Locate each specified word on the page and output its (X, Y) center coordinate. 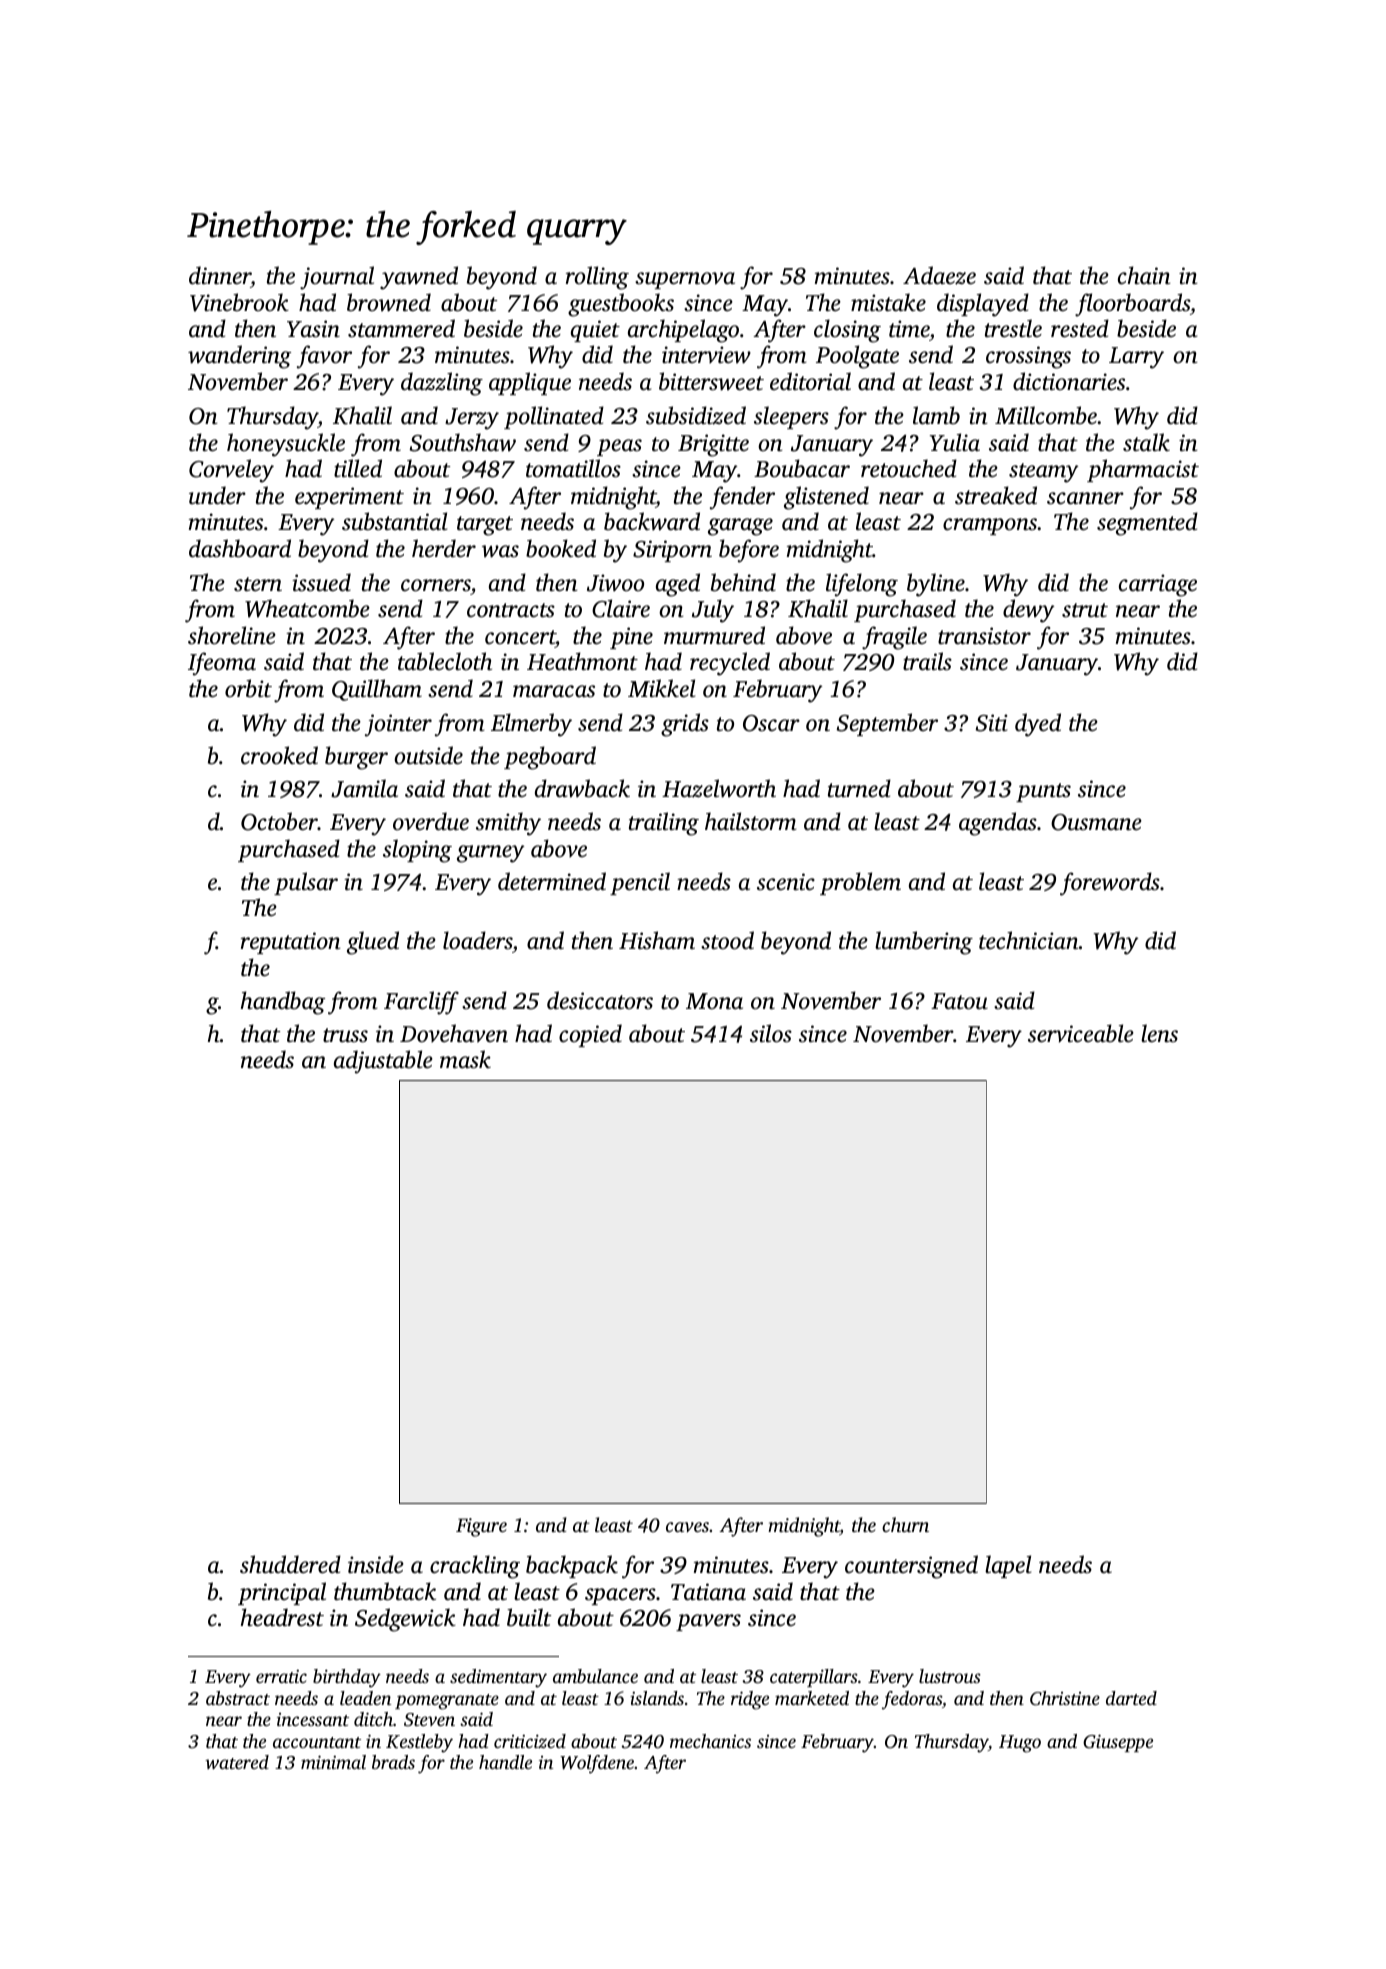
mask (465, 1059)
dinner (220, 275)
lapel (1008, 1566)
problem (860, 883)
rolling (597, 278)
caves (687, 1527)
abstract (238, 1698)
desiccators (600, 1000)
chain (1144, 275)
